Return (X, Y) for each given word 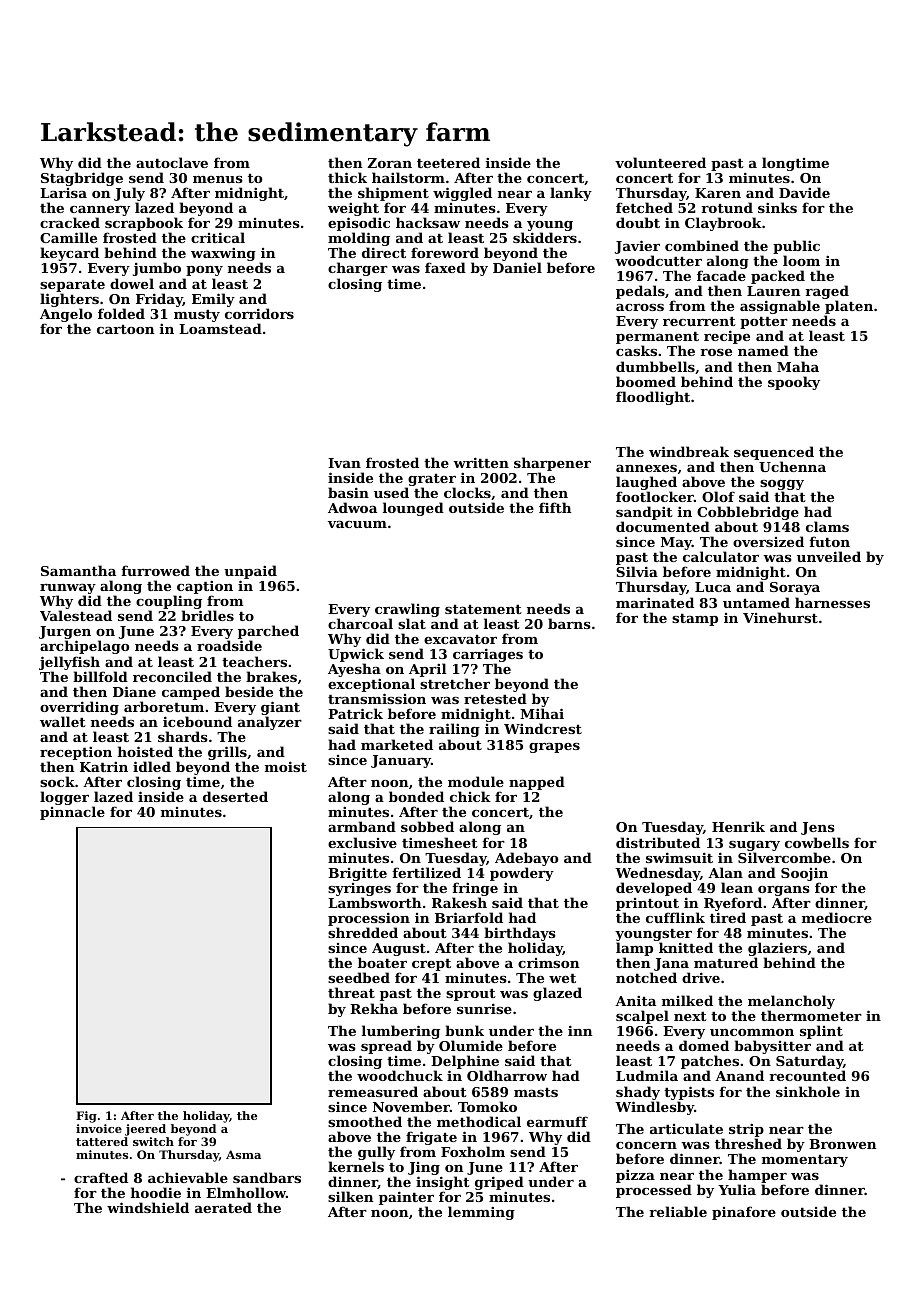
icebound (197, 721)
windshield (148, 1207)
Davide (804, 192)
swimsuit (679, 857)
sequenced (774, 453)
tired (728, 917)
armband (362, 826)
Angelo (66, 315)
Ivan (344, 463)
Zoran (390, 163)
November (411, 1106)
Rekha (374, 1008)
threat (351, 992)
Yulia (737, 1189)
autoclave (172, 162)
